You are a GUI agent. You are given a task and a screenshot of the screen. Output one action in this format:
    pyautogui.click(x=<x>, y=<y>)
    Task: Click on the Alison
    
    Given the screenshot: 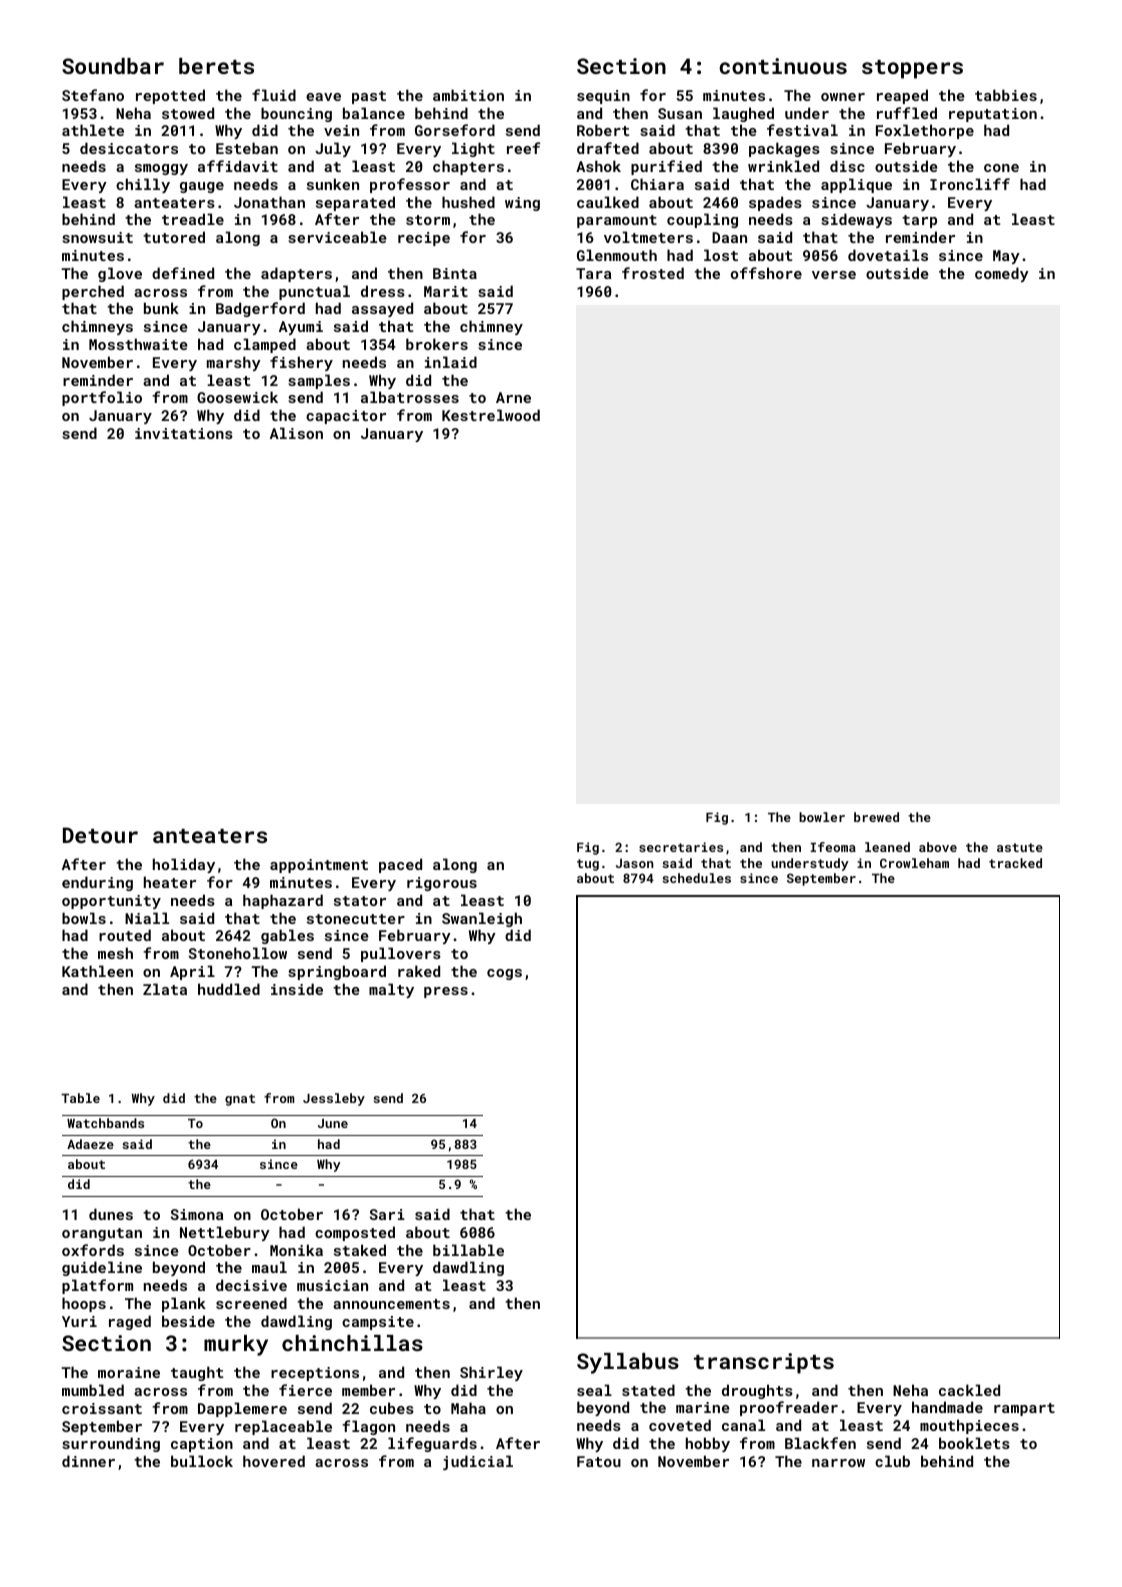 What is the action you would take?
    pyautogui.click(x=296, y=433)
